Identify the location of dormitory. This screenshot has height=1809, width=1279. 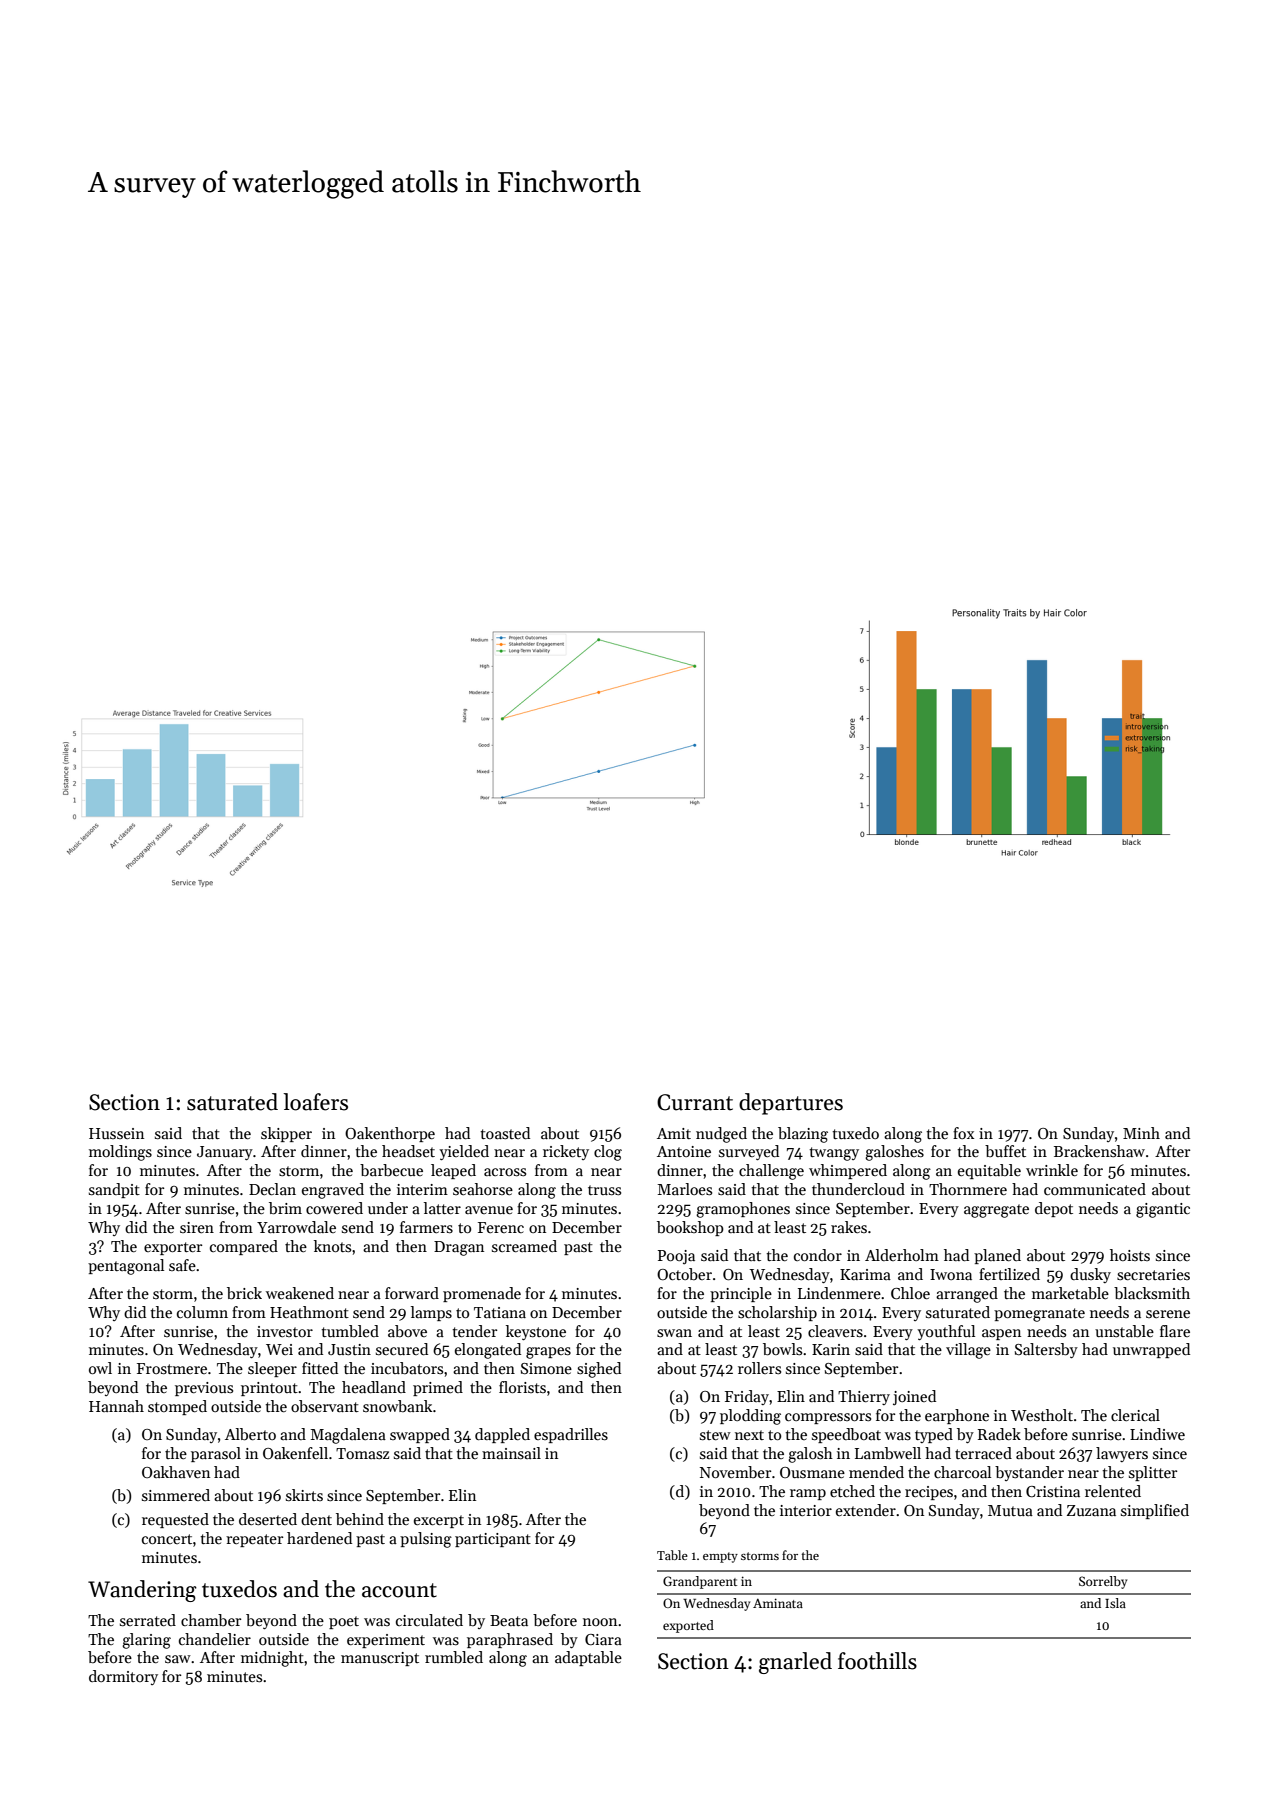
(123, 1677).
